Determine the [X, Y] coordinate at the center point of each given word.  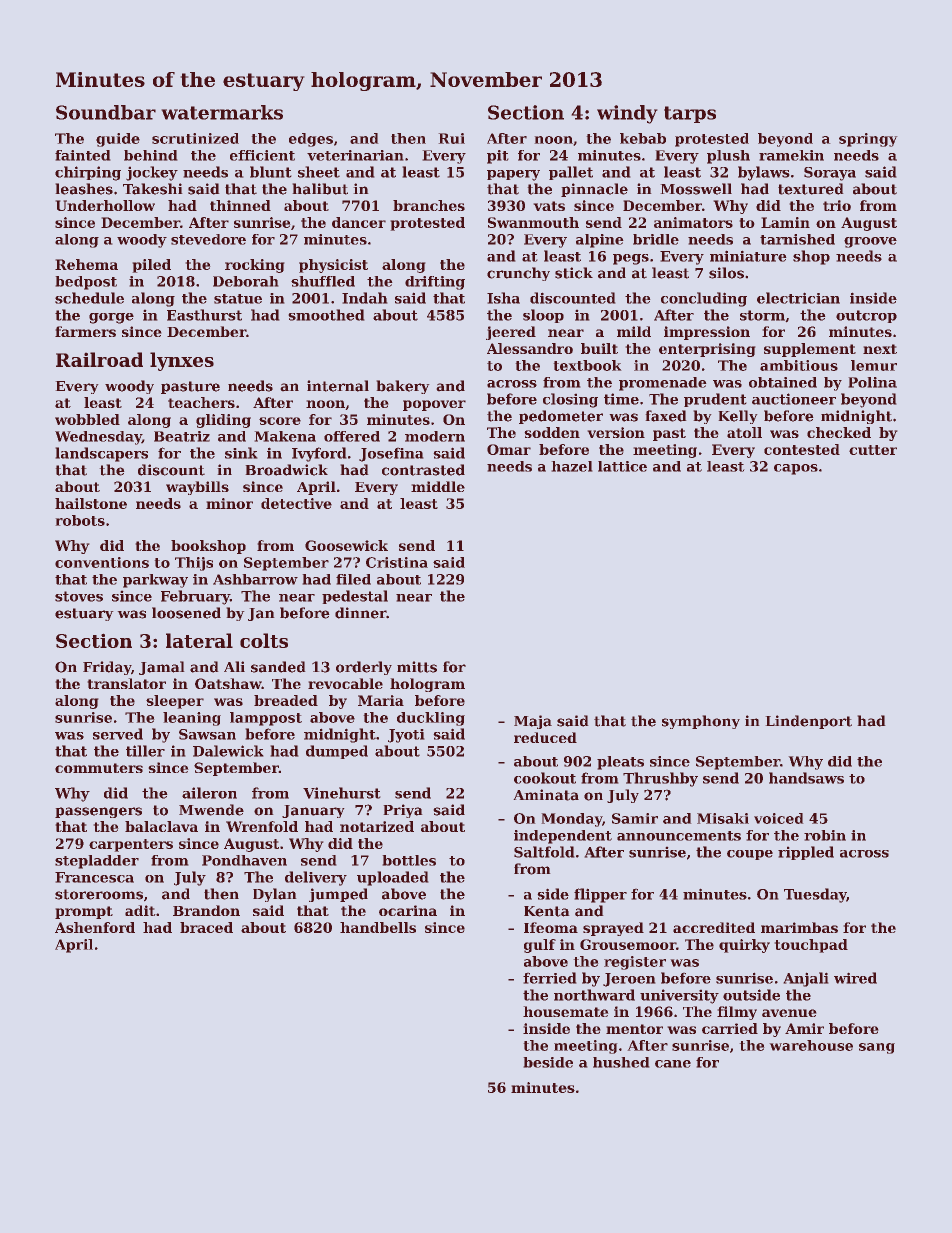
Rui [451, 138]
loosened [186, 613]
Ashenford [95, 927]
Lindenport [808, 722]
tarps [690, 114]
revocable [345, 683]
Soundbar [106, 112]
